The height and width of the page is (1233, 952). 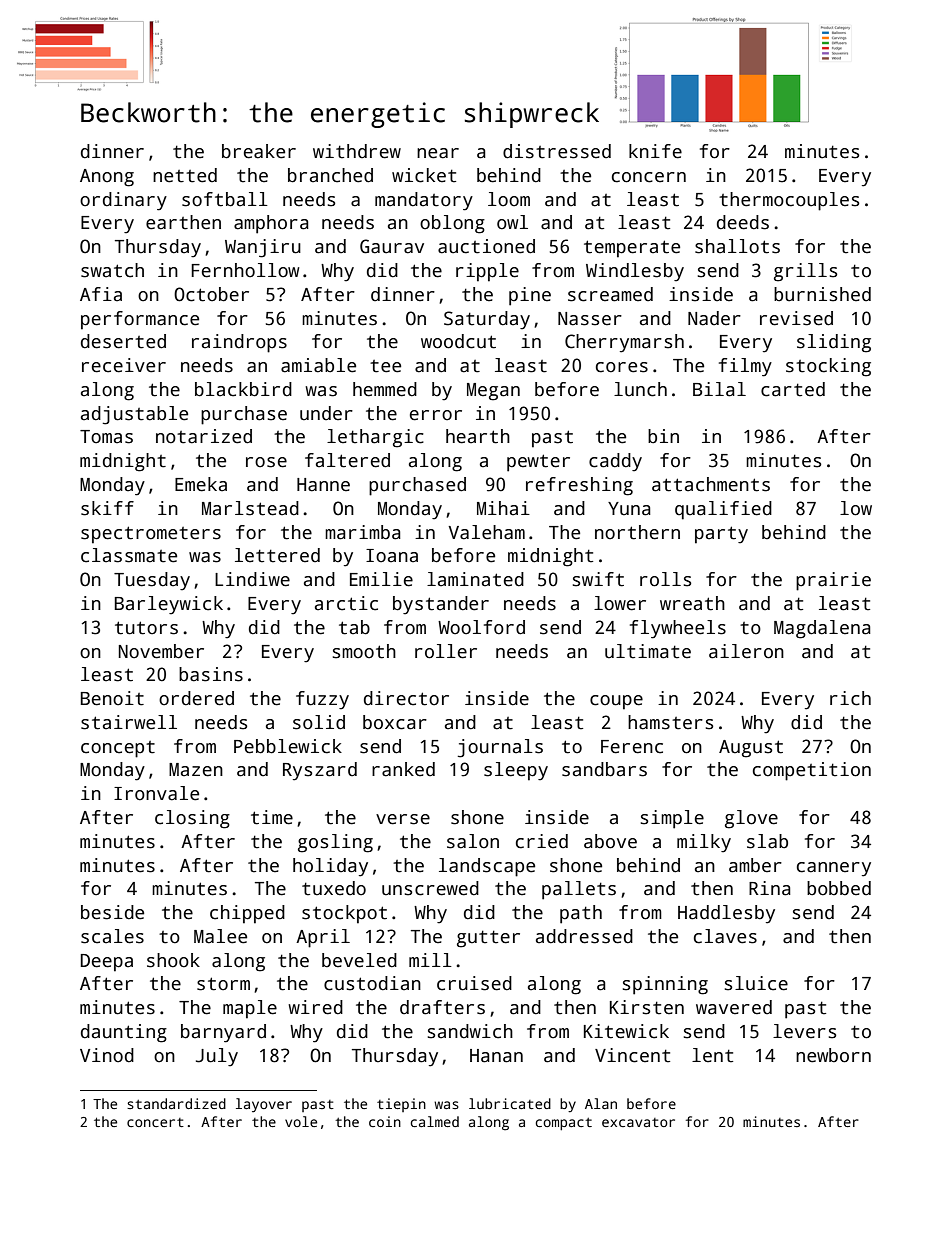 What do you see at coordinates (789, 201) in the page?
I see `thermocouples` at bounding box center [789, 201].
